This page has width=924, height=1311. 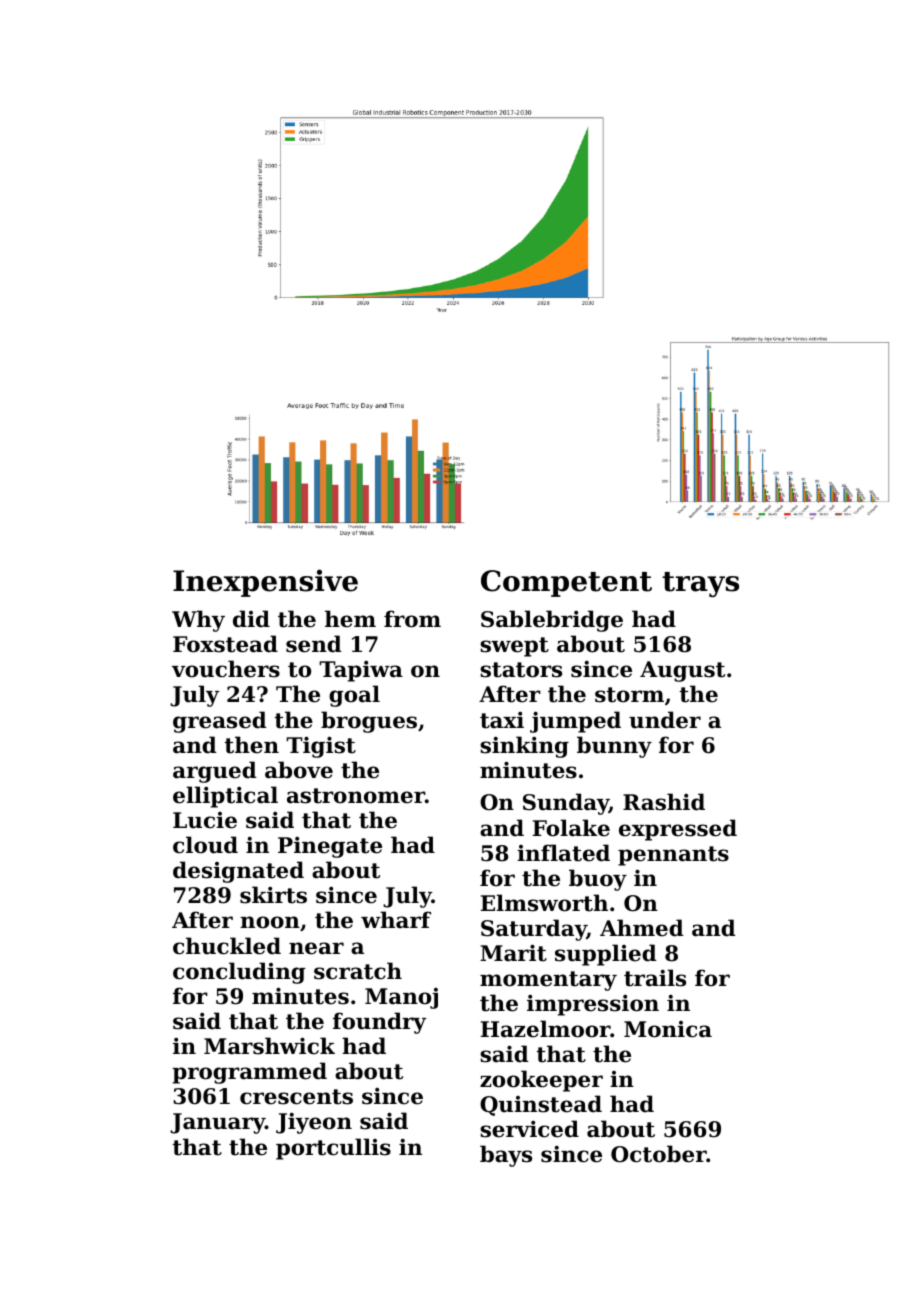 I want to click on Monica, so click(x=668, y=1029).
